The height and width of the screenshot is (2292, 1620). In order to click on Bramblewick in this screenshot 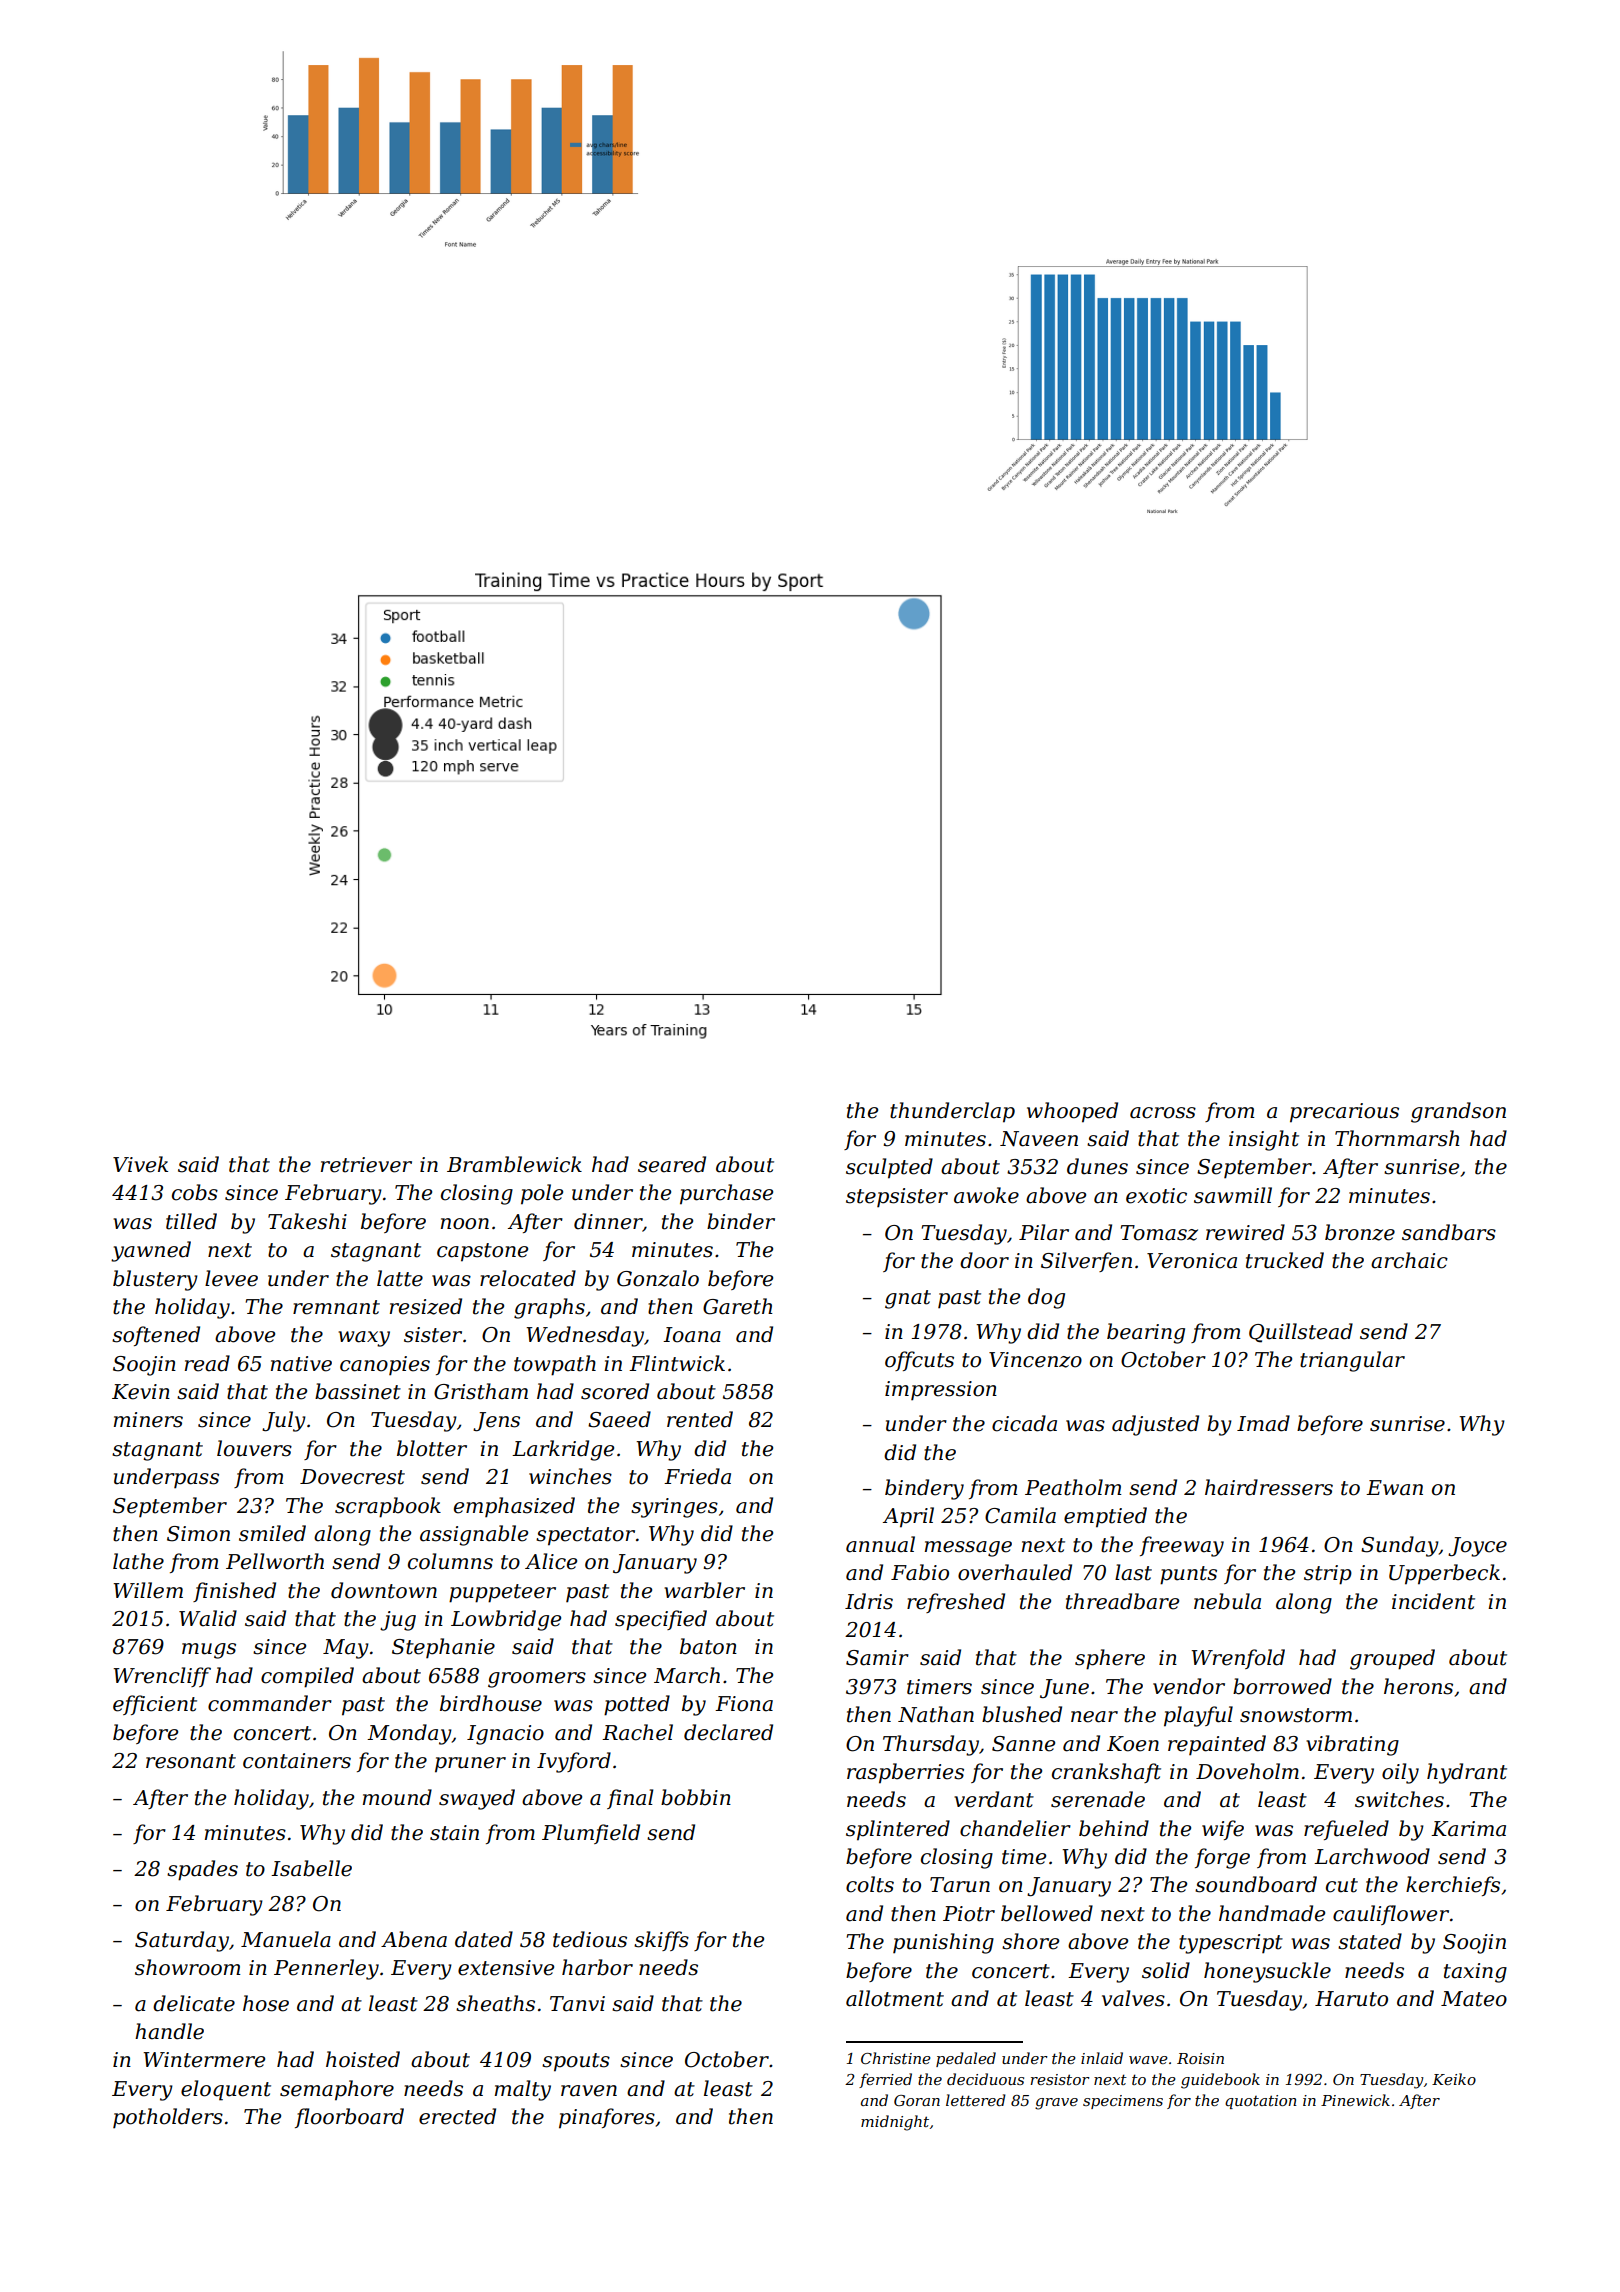, I will do `click(514, 1164)`.
